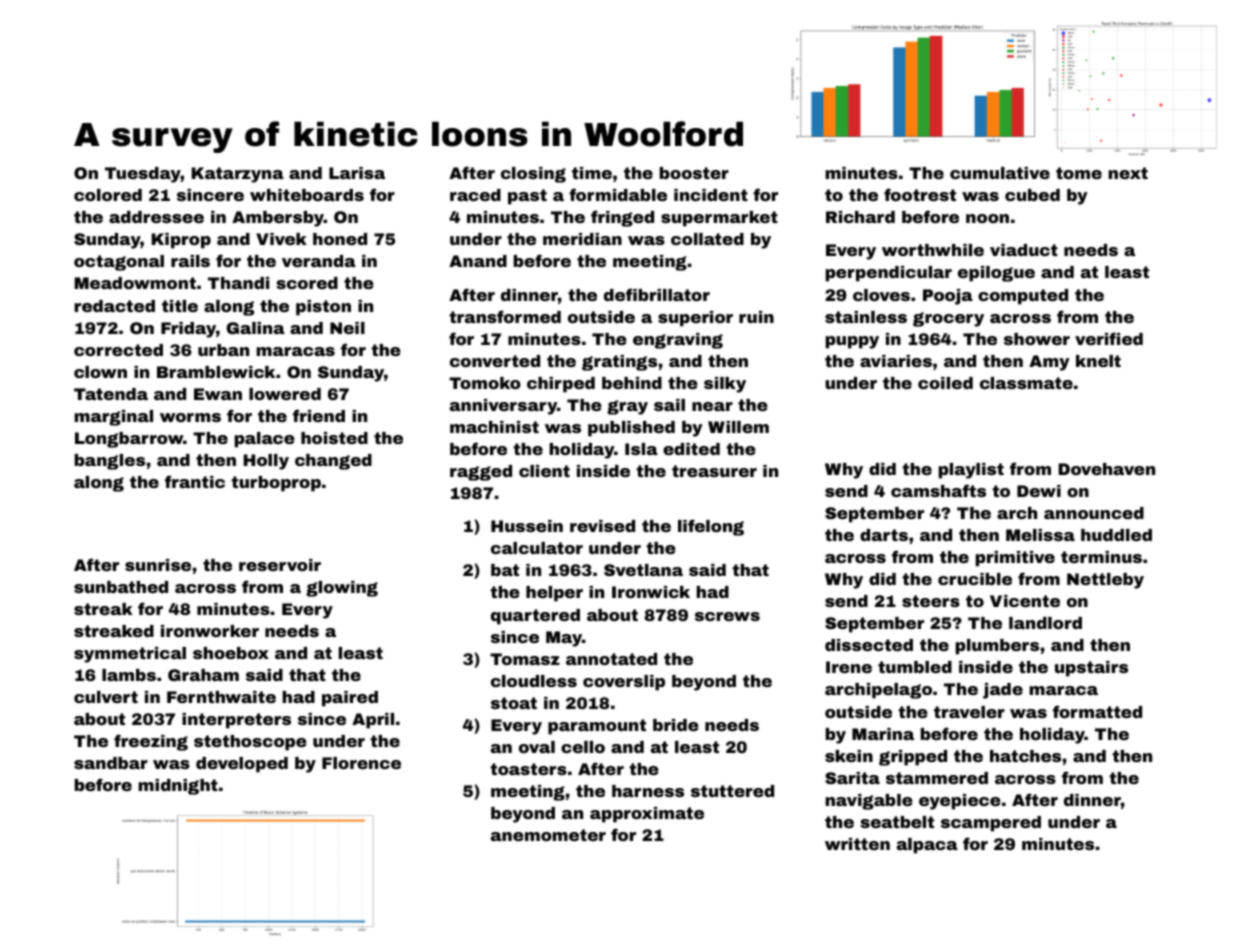  Describe the element at coordinates (651, 592) in the page. I see `Ironwick` at that location.
